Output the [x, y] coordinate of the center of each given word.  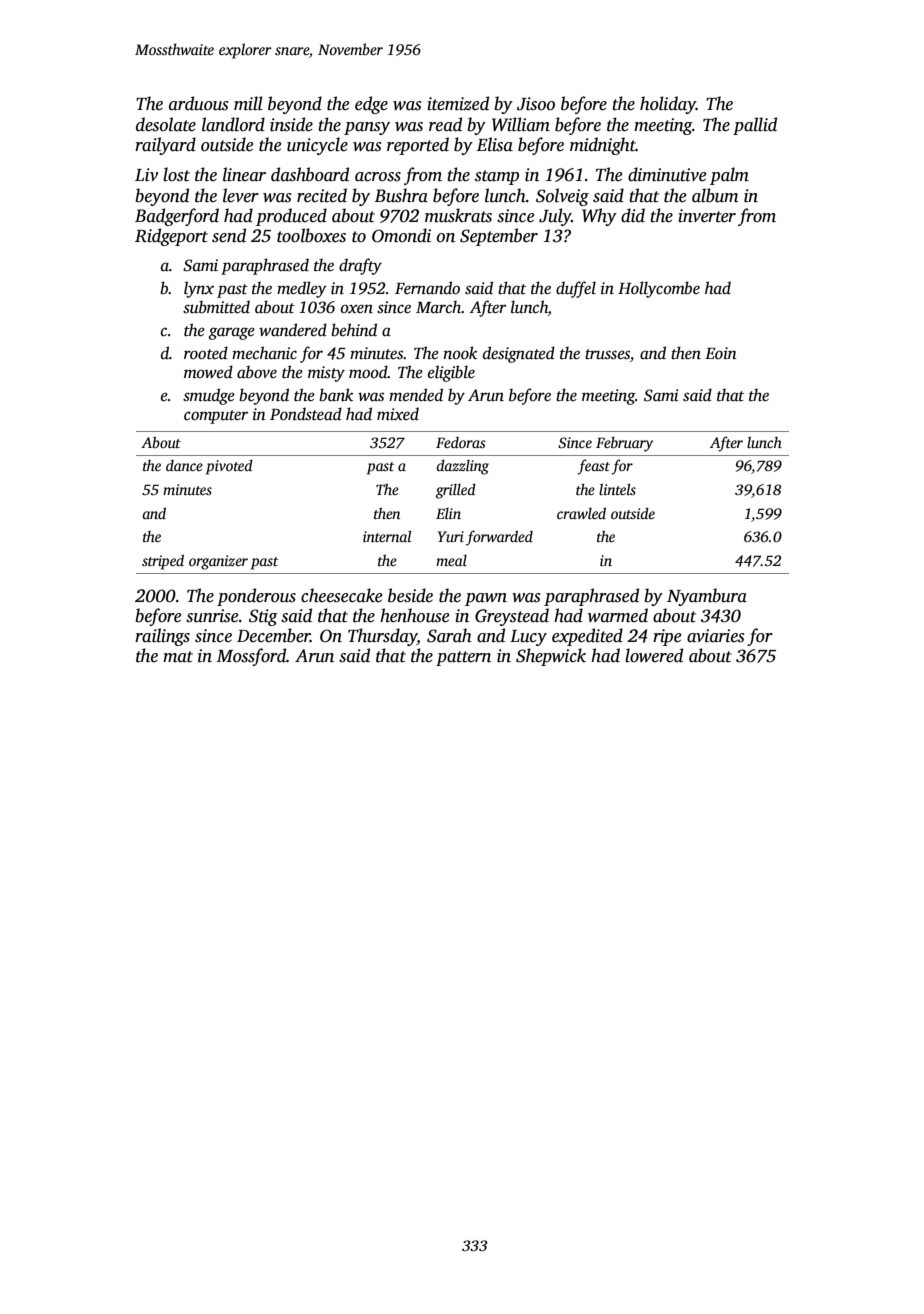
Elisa [495, 144]
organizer [218, 562]
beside [410, 595]
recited [322, 195]
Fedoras [461, 442]
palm [729, 176]
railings [162, 637]
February [624, 444]
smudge [209, 396]
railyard [165, 146]
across [378, 177]
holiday [668, 105]
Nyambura [707, 597]
